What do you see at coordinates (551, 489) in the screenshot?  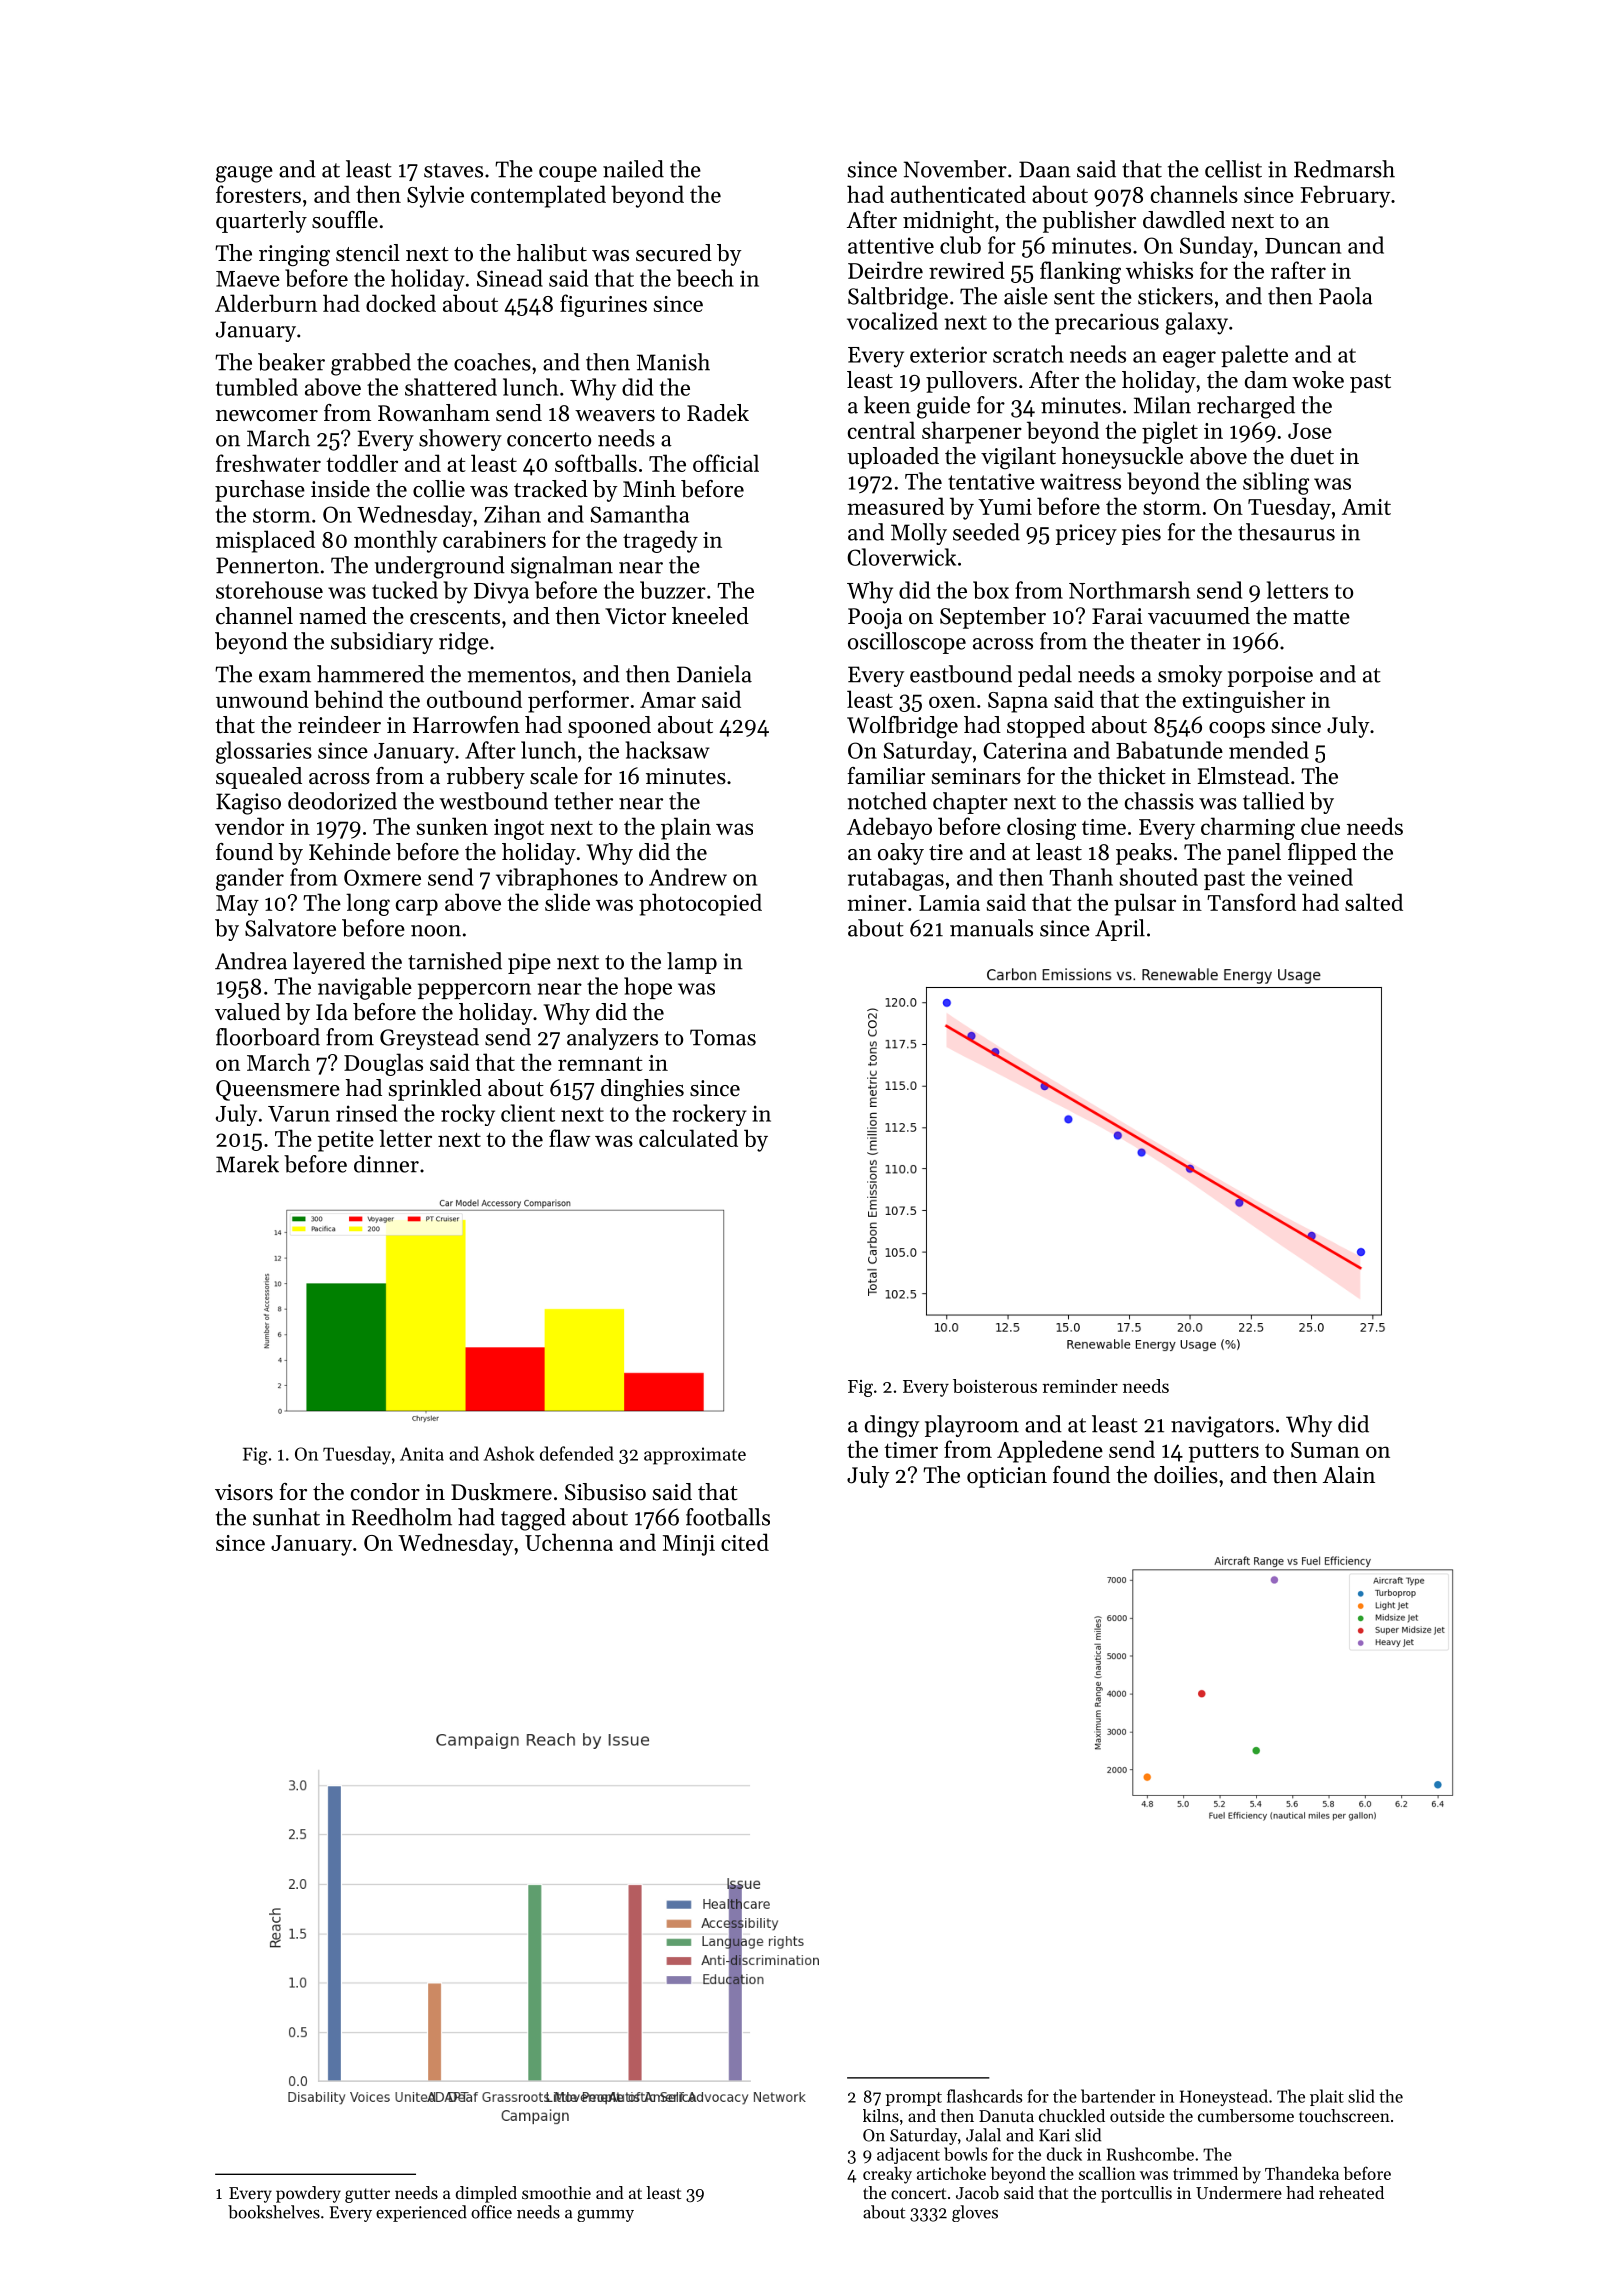 I see `tracked` at bounding box center [551, 489].
